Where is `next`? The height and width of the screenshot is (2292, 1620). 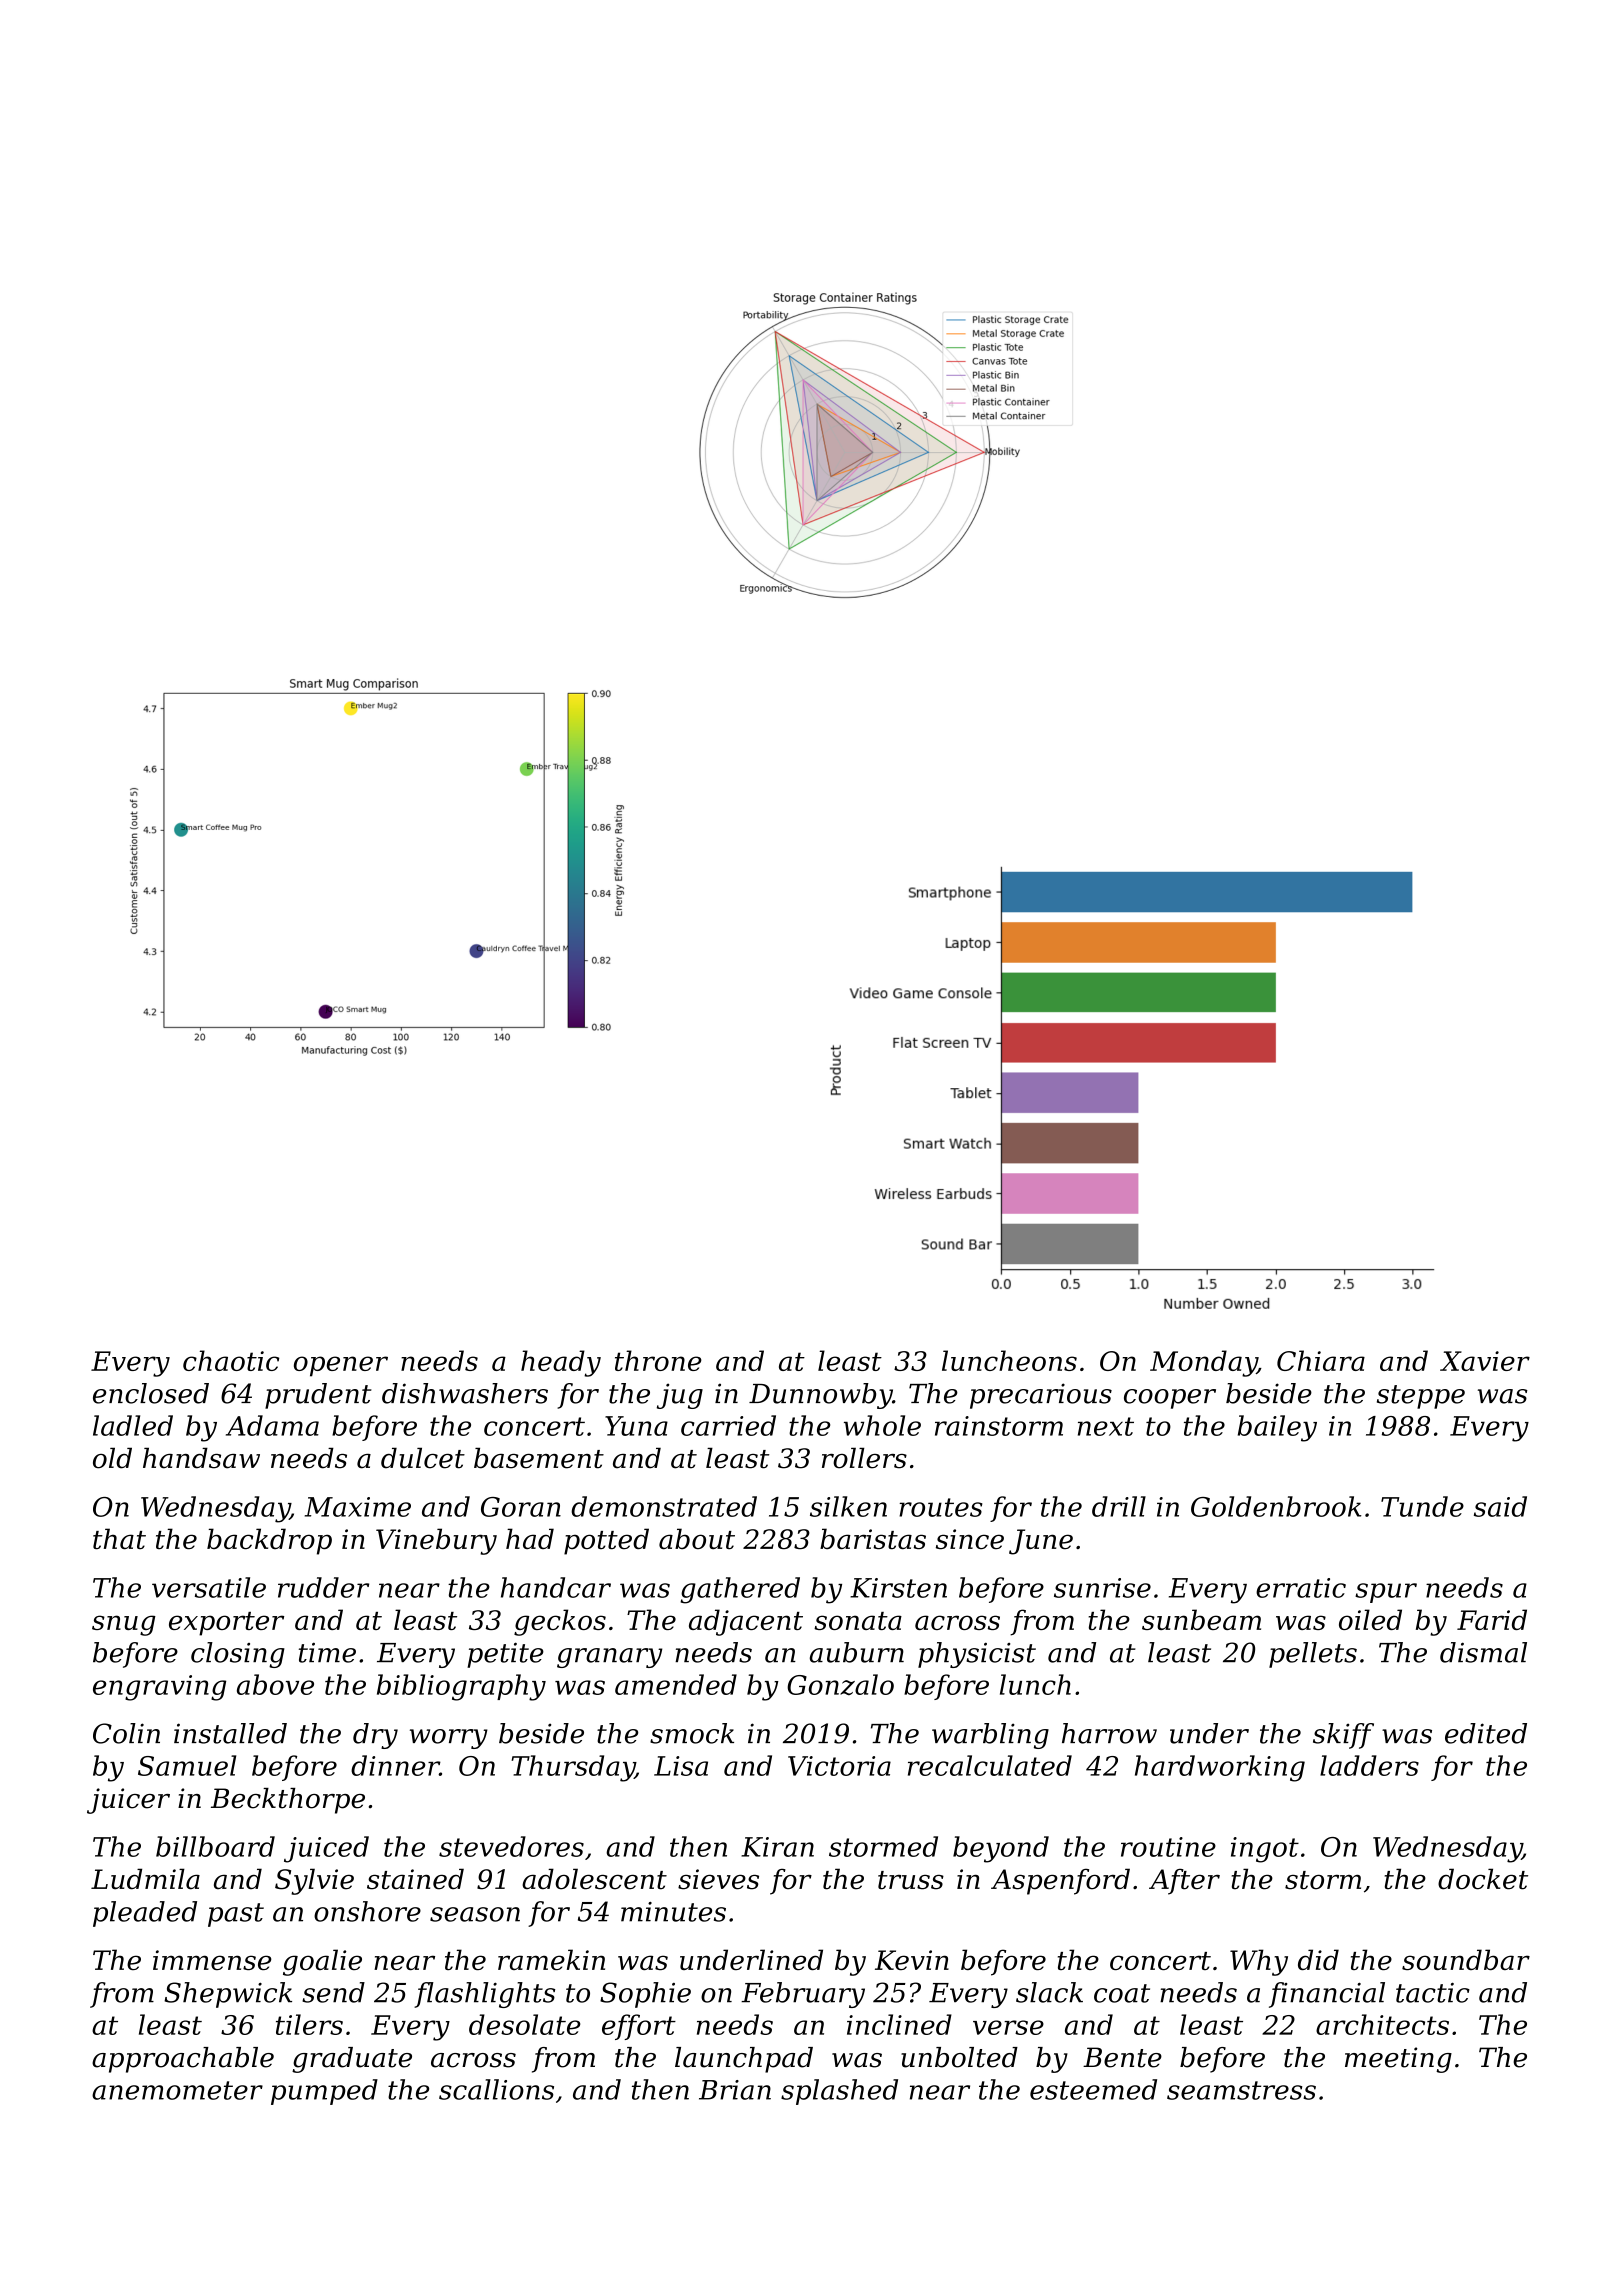
next is located at coordinates (1106, 1426).
